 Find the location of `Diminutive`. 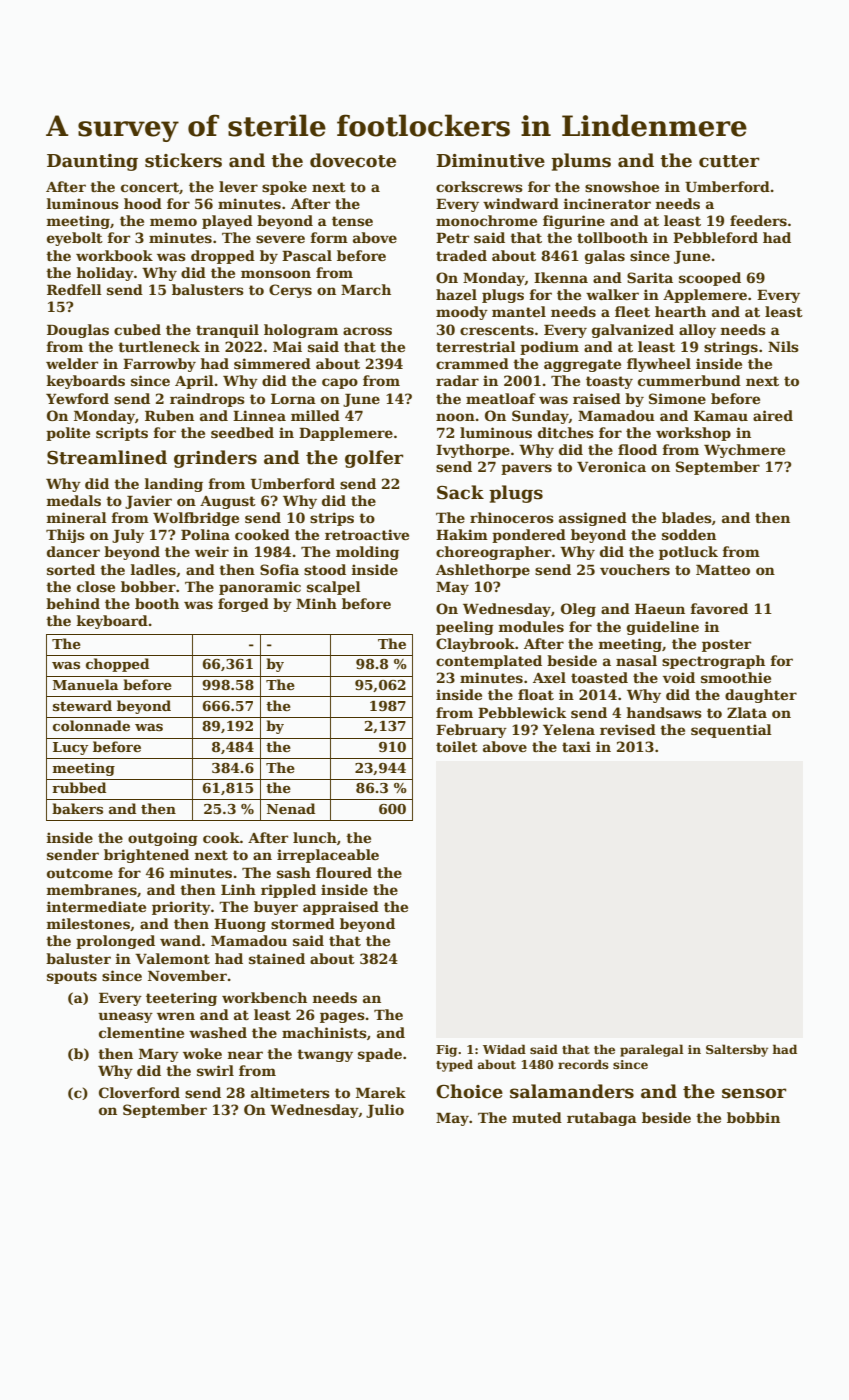

Diminutive is located at coordinates (490, 161).
